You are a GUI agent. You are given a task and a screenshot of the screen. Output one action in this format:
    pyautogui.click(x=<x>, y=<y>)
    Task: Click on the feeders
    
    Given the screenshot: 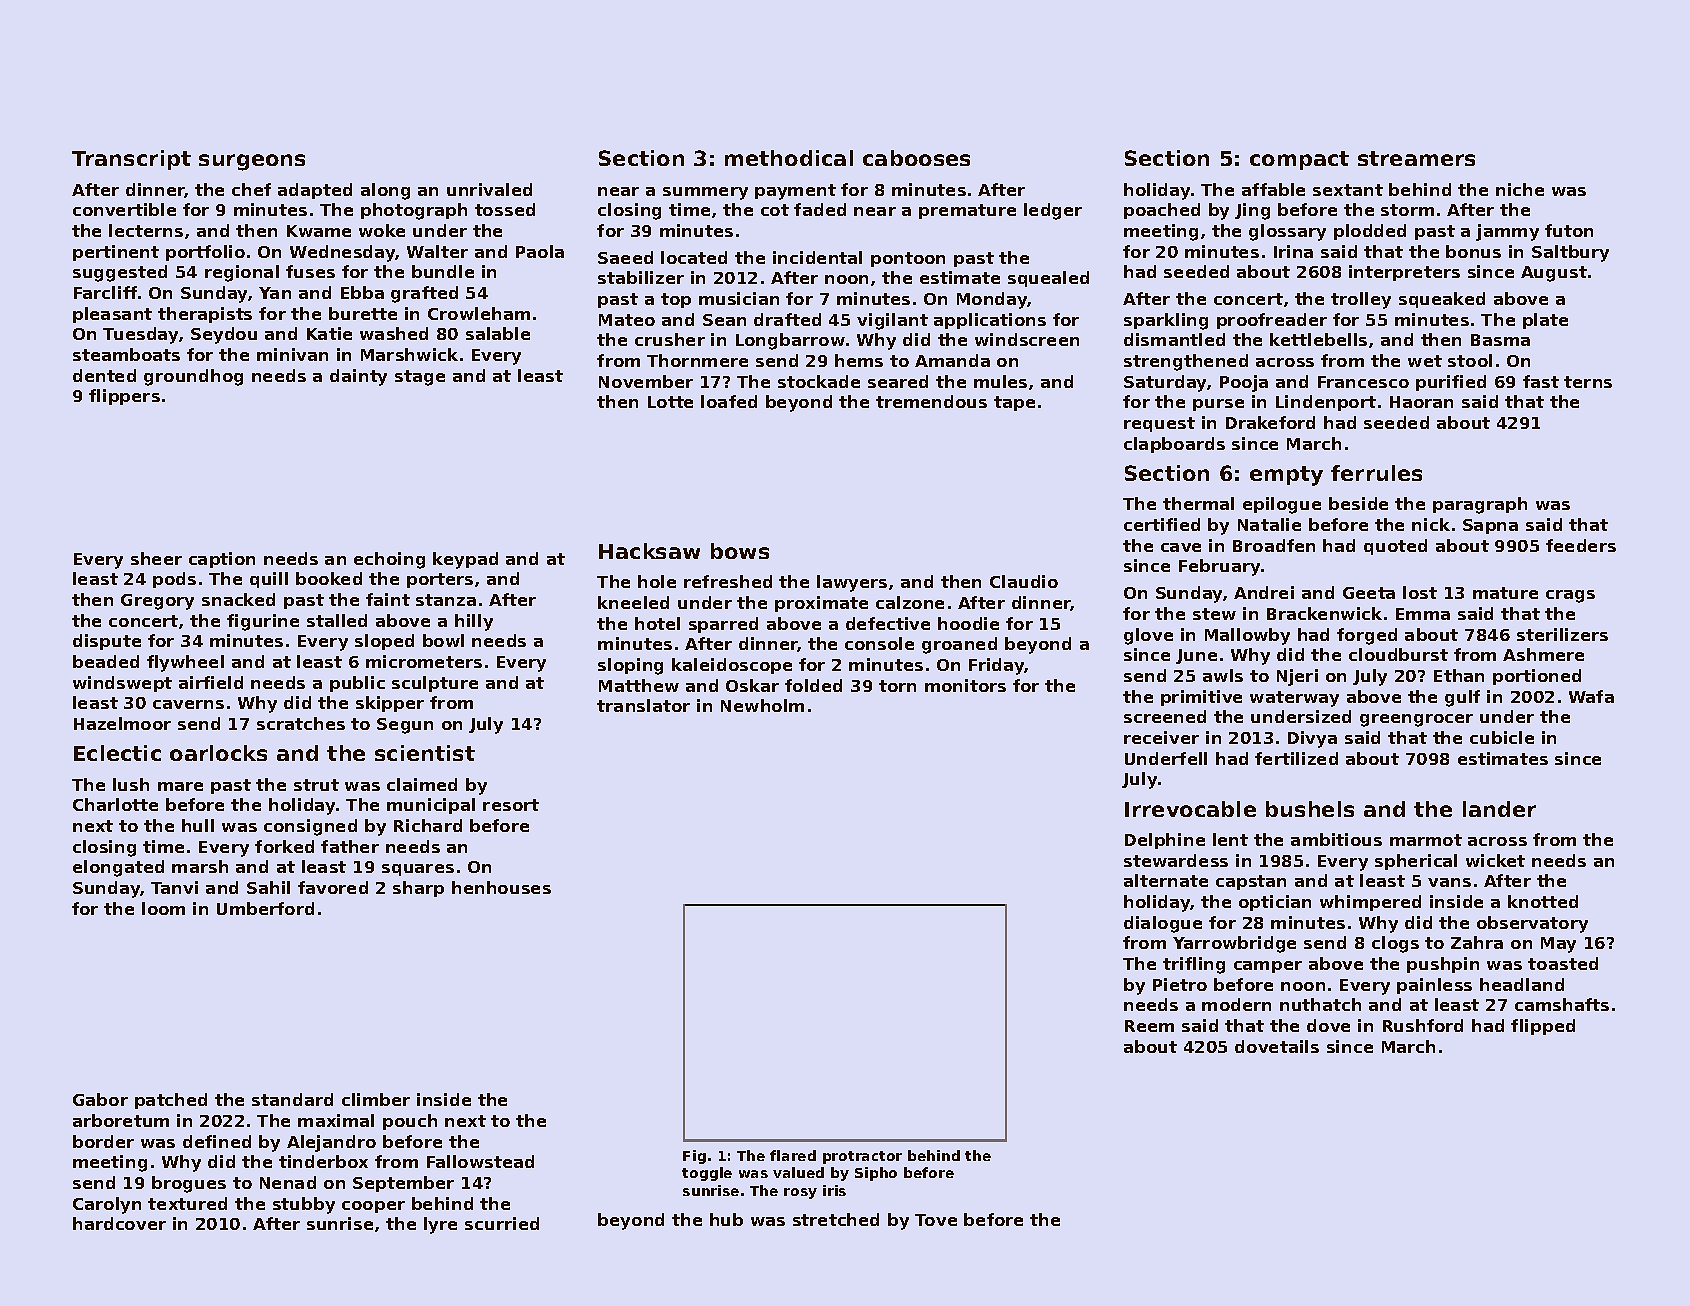 What is the action you would take?
    pyautogui.click(x=1581, y=545)
